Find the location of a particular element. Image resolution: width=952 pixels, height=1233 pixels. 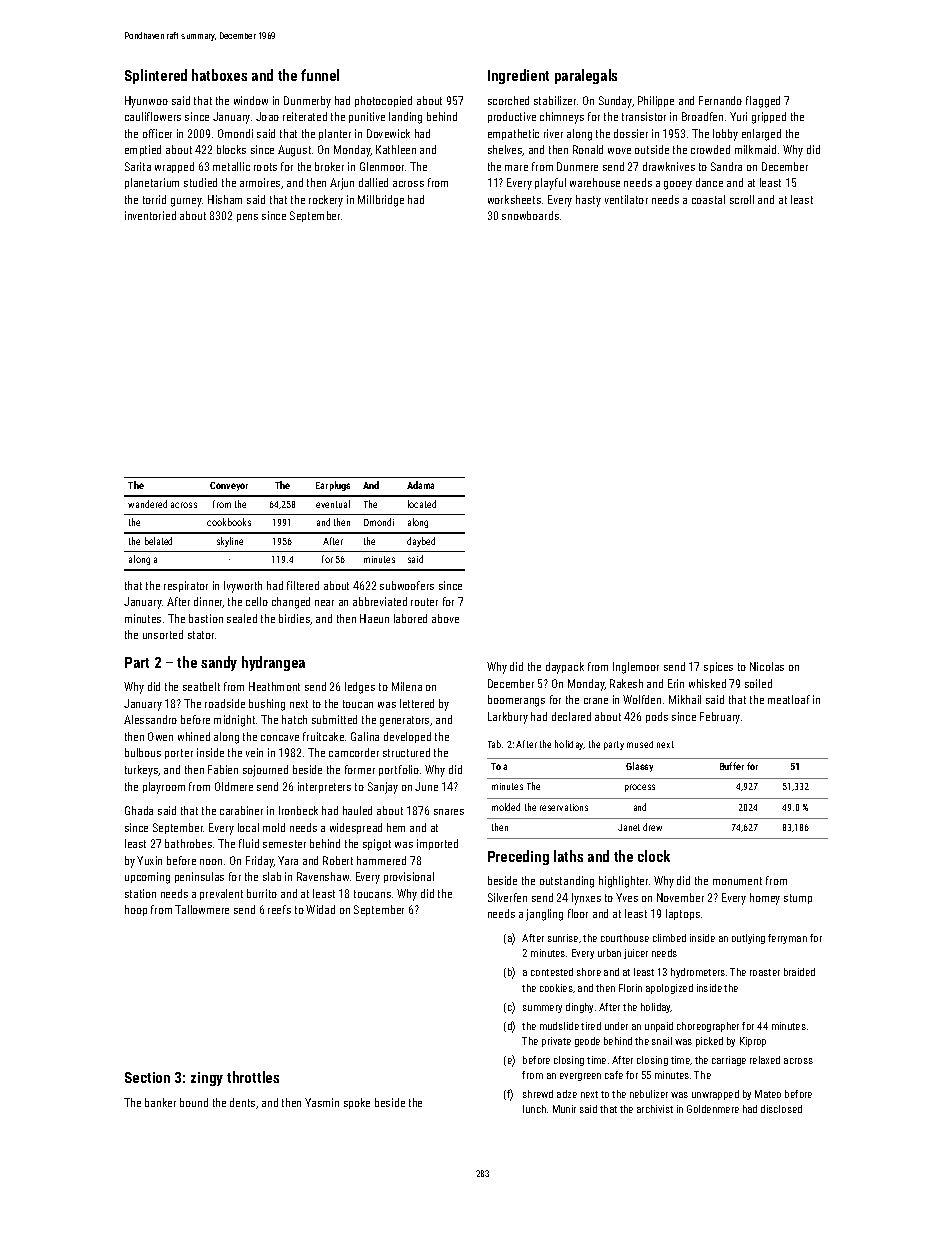

Buffer is located at coordinates (732, 766).
